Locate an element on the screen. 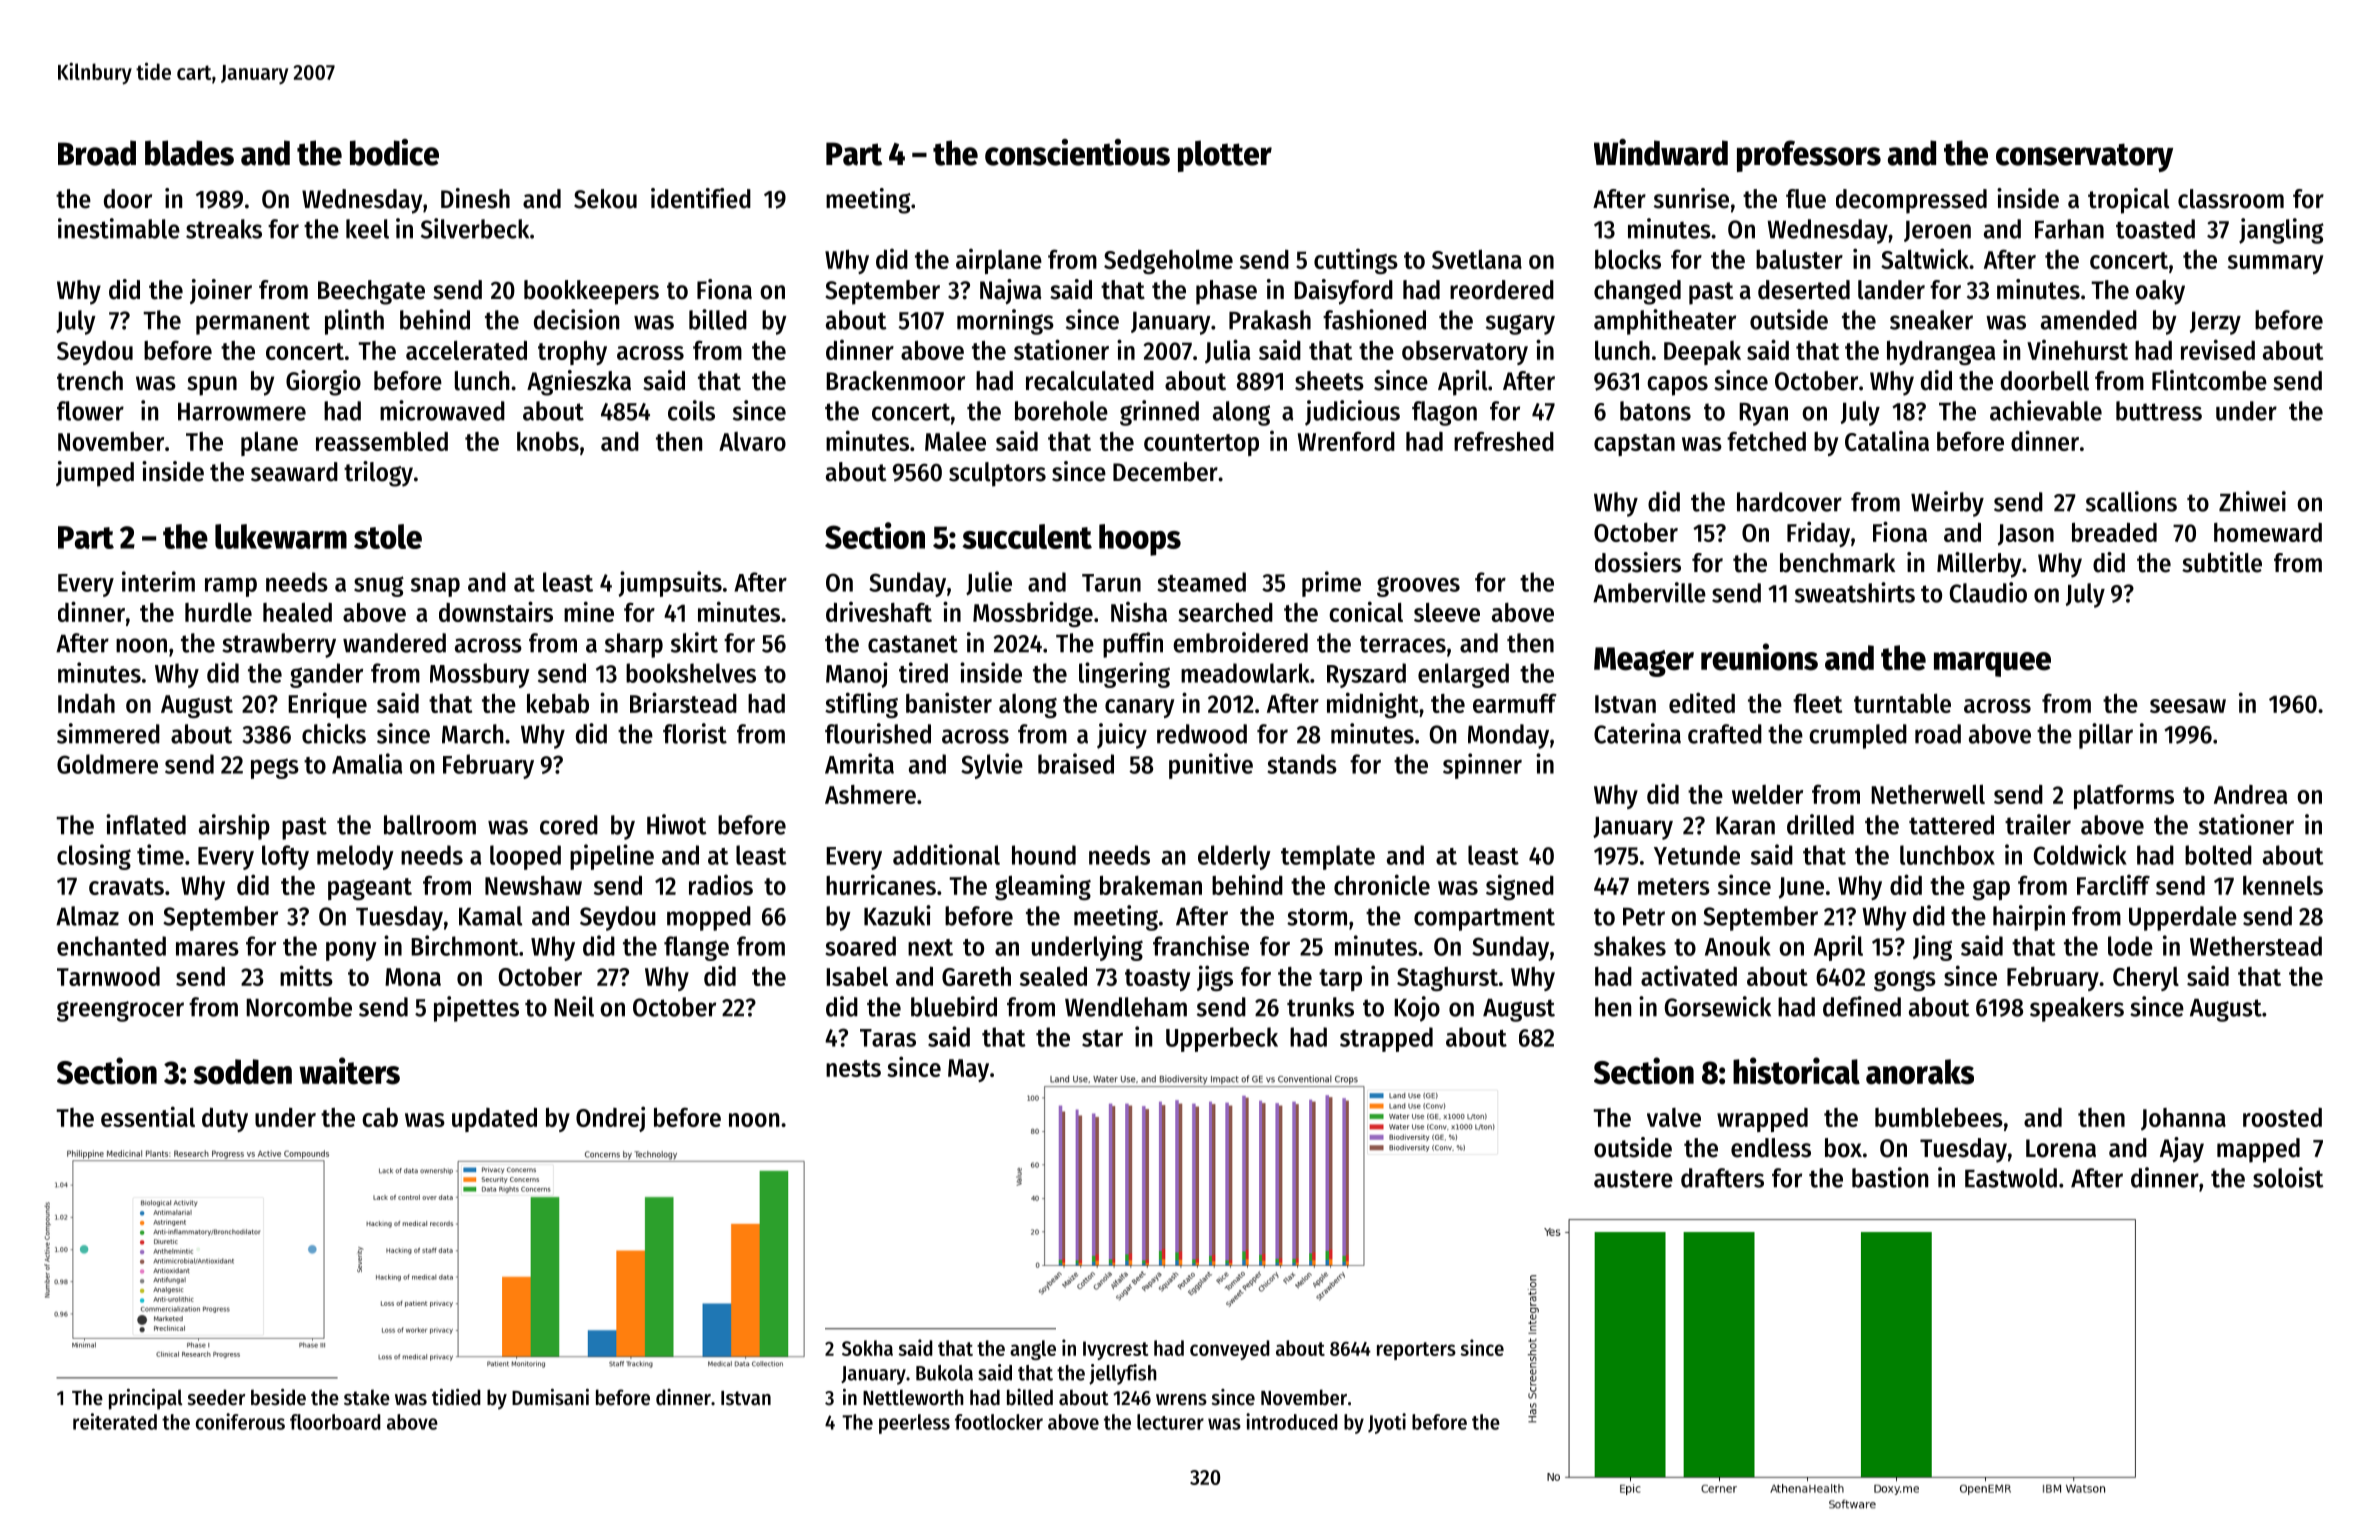  blades is located at coordinates (189, 153).
